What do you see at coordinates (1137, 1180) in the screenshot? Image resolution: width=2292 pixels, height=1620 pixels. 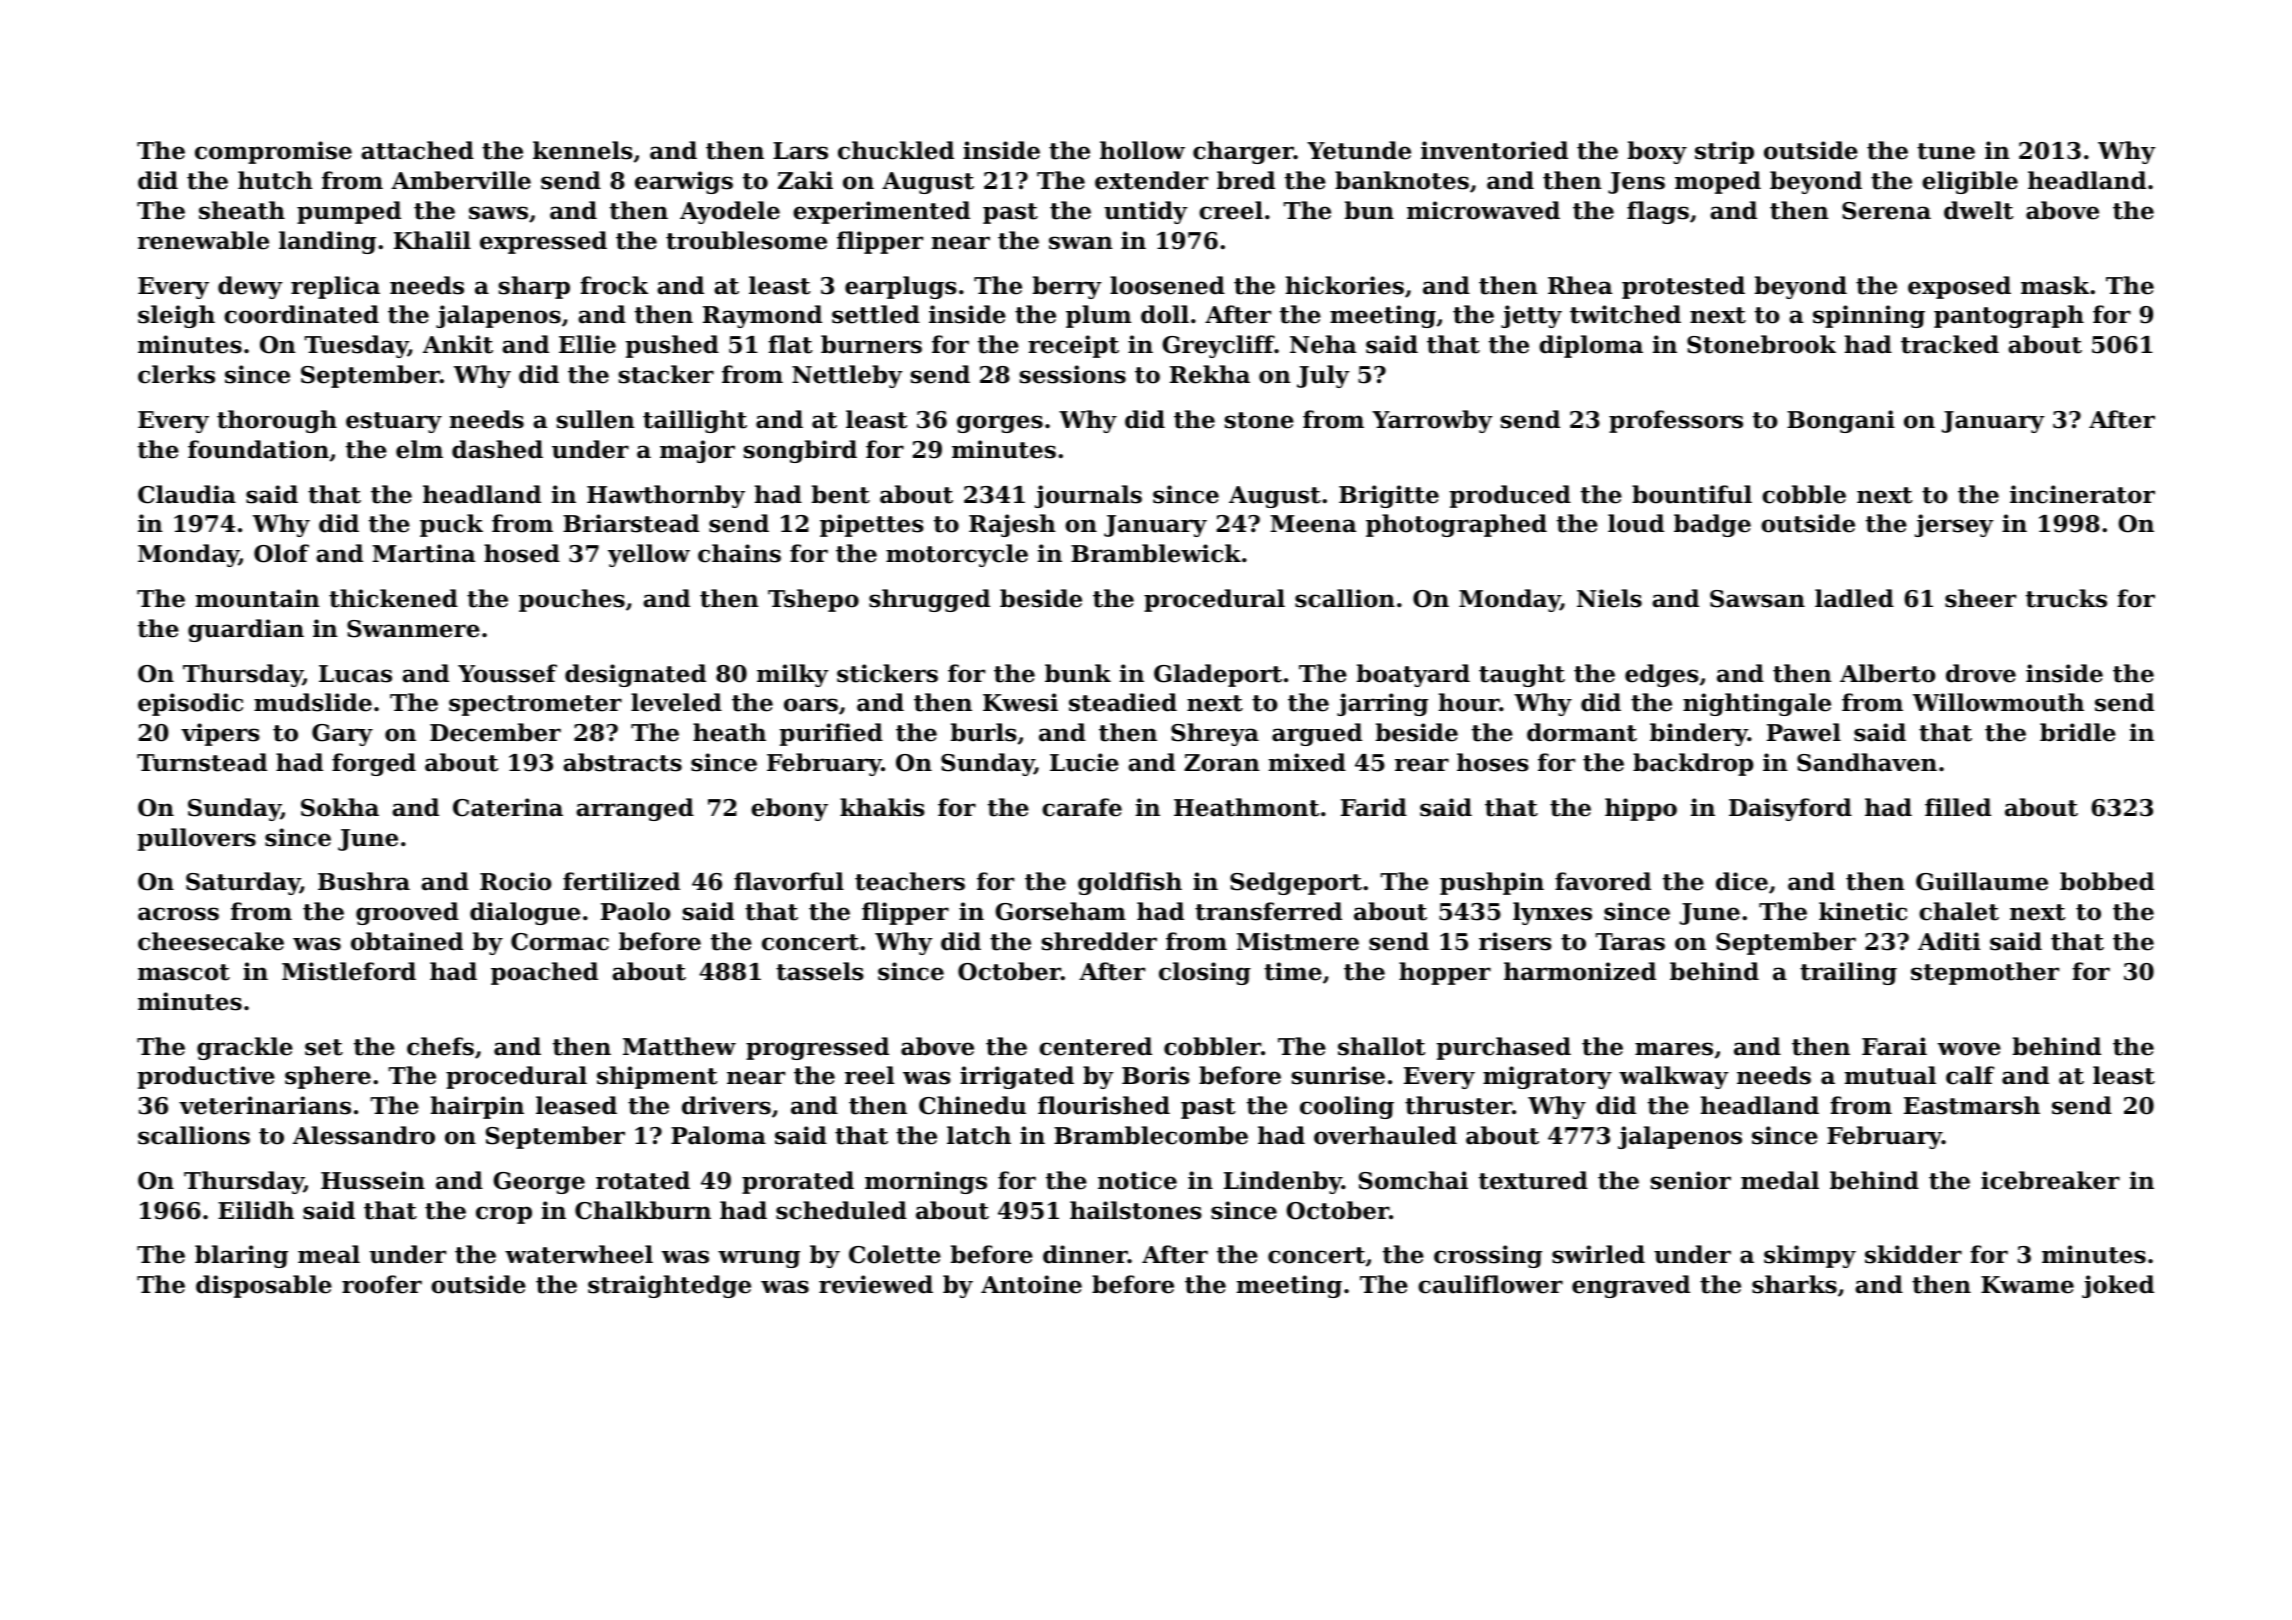 I see `notice` at bounding box center [1137, 1180].
